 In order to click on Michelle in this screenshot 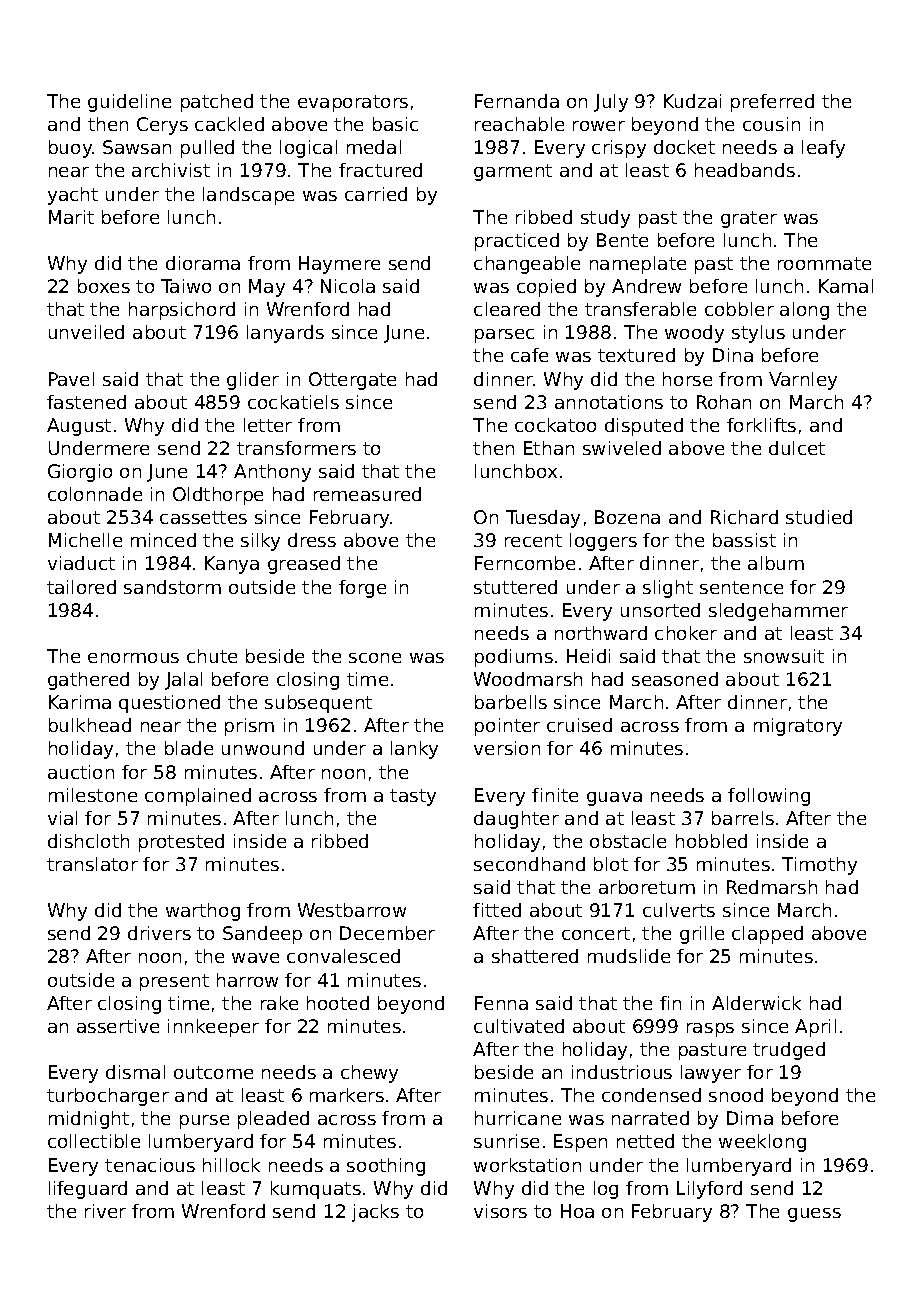, I will do `click(85, 540)`.
